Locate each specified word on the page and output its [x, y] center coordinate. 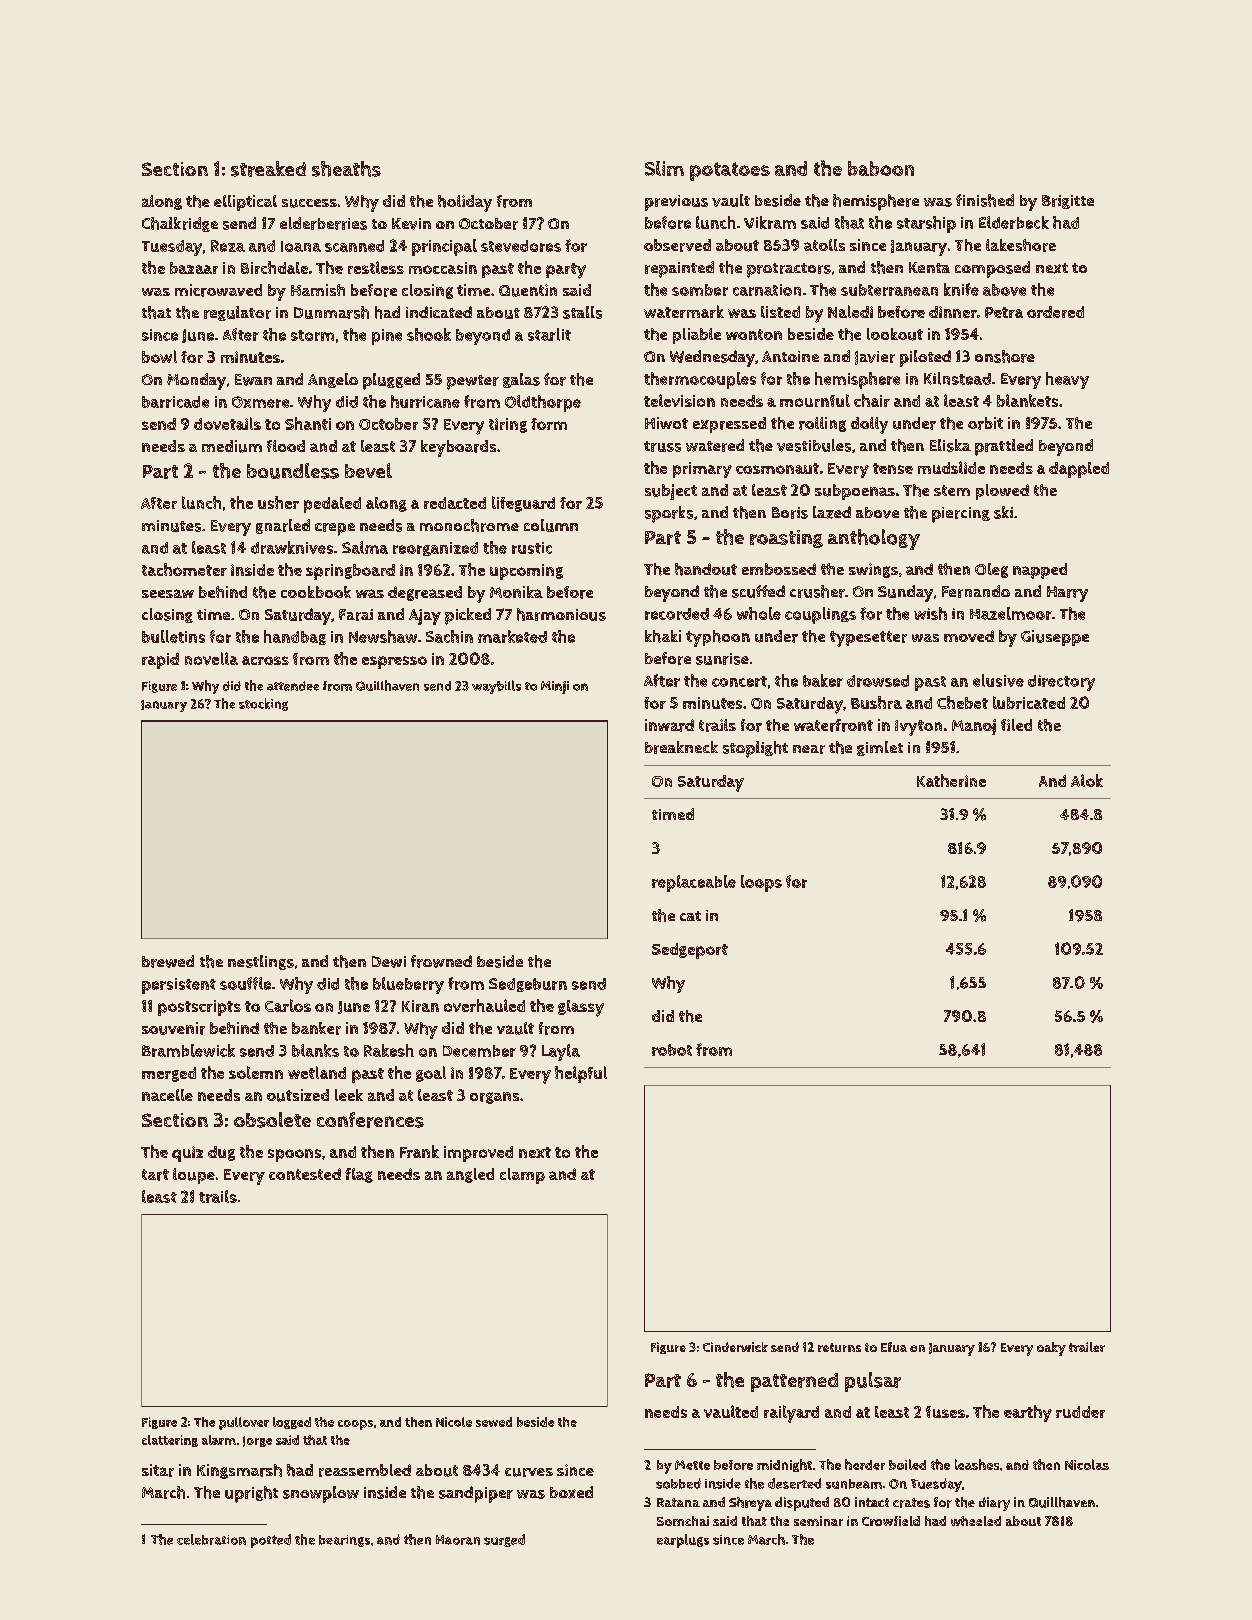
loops [761, 883]
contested [305, 1174]
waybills [496, 687]
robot [672, 1050]
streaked [268, 169]
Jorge [257, 1441]
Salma [365, 547]
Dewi [389, 962]
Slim [664, 168]
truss [662, 446]
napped [1040, 571]
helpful [581, 1074]
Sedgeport [690, 951]
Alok [1087, 780]
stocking [263, 704]
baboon [881, 168]
